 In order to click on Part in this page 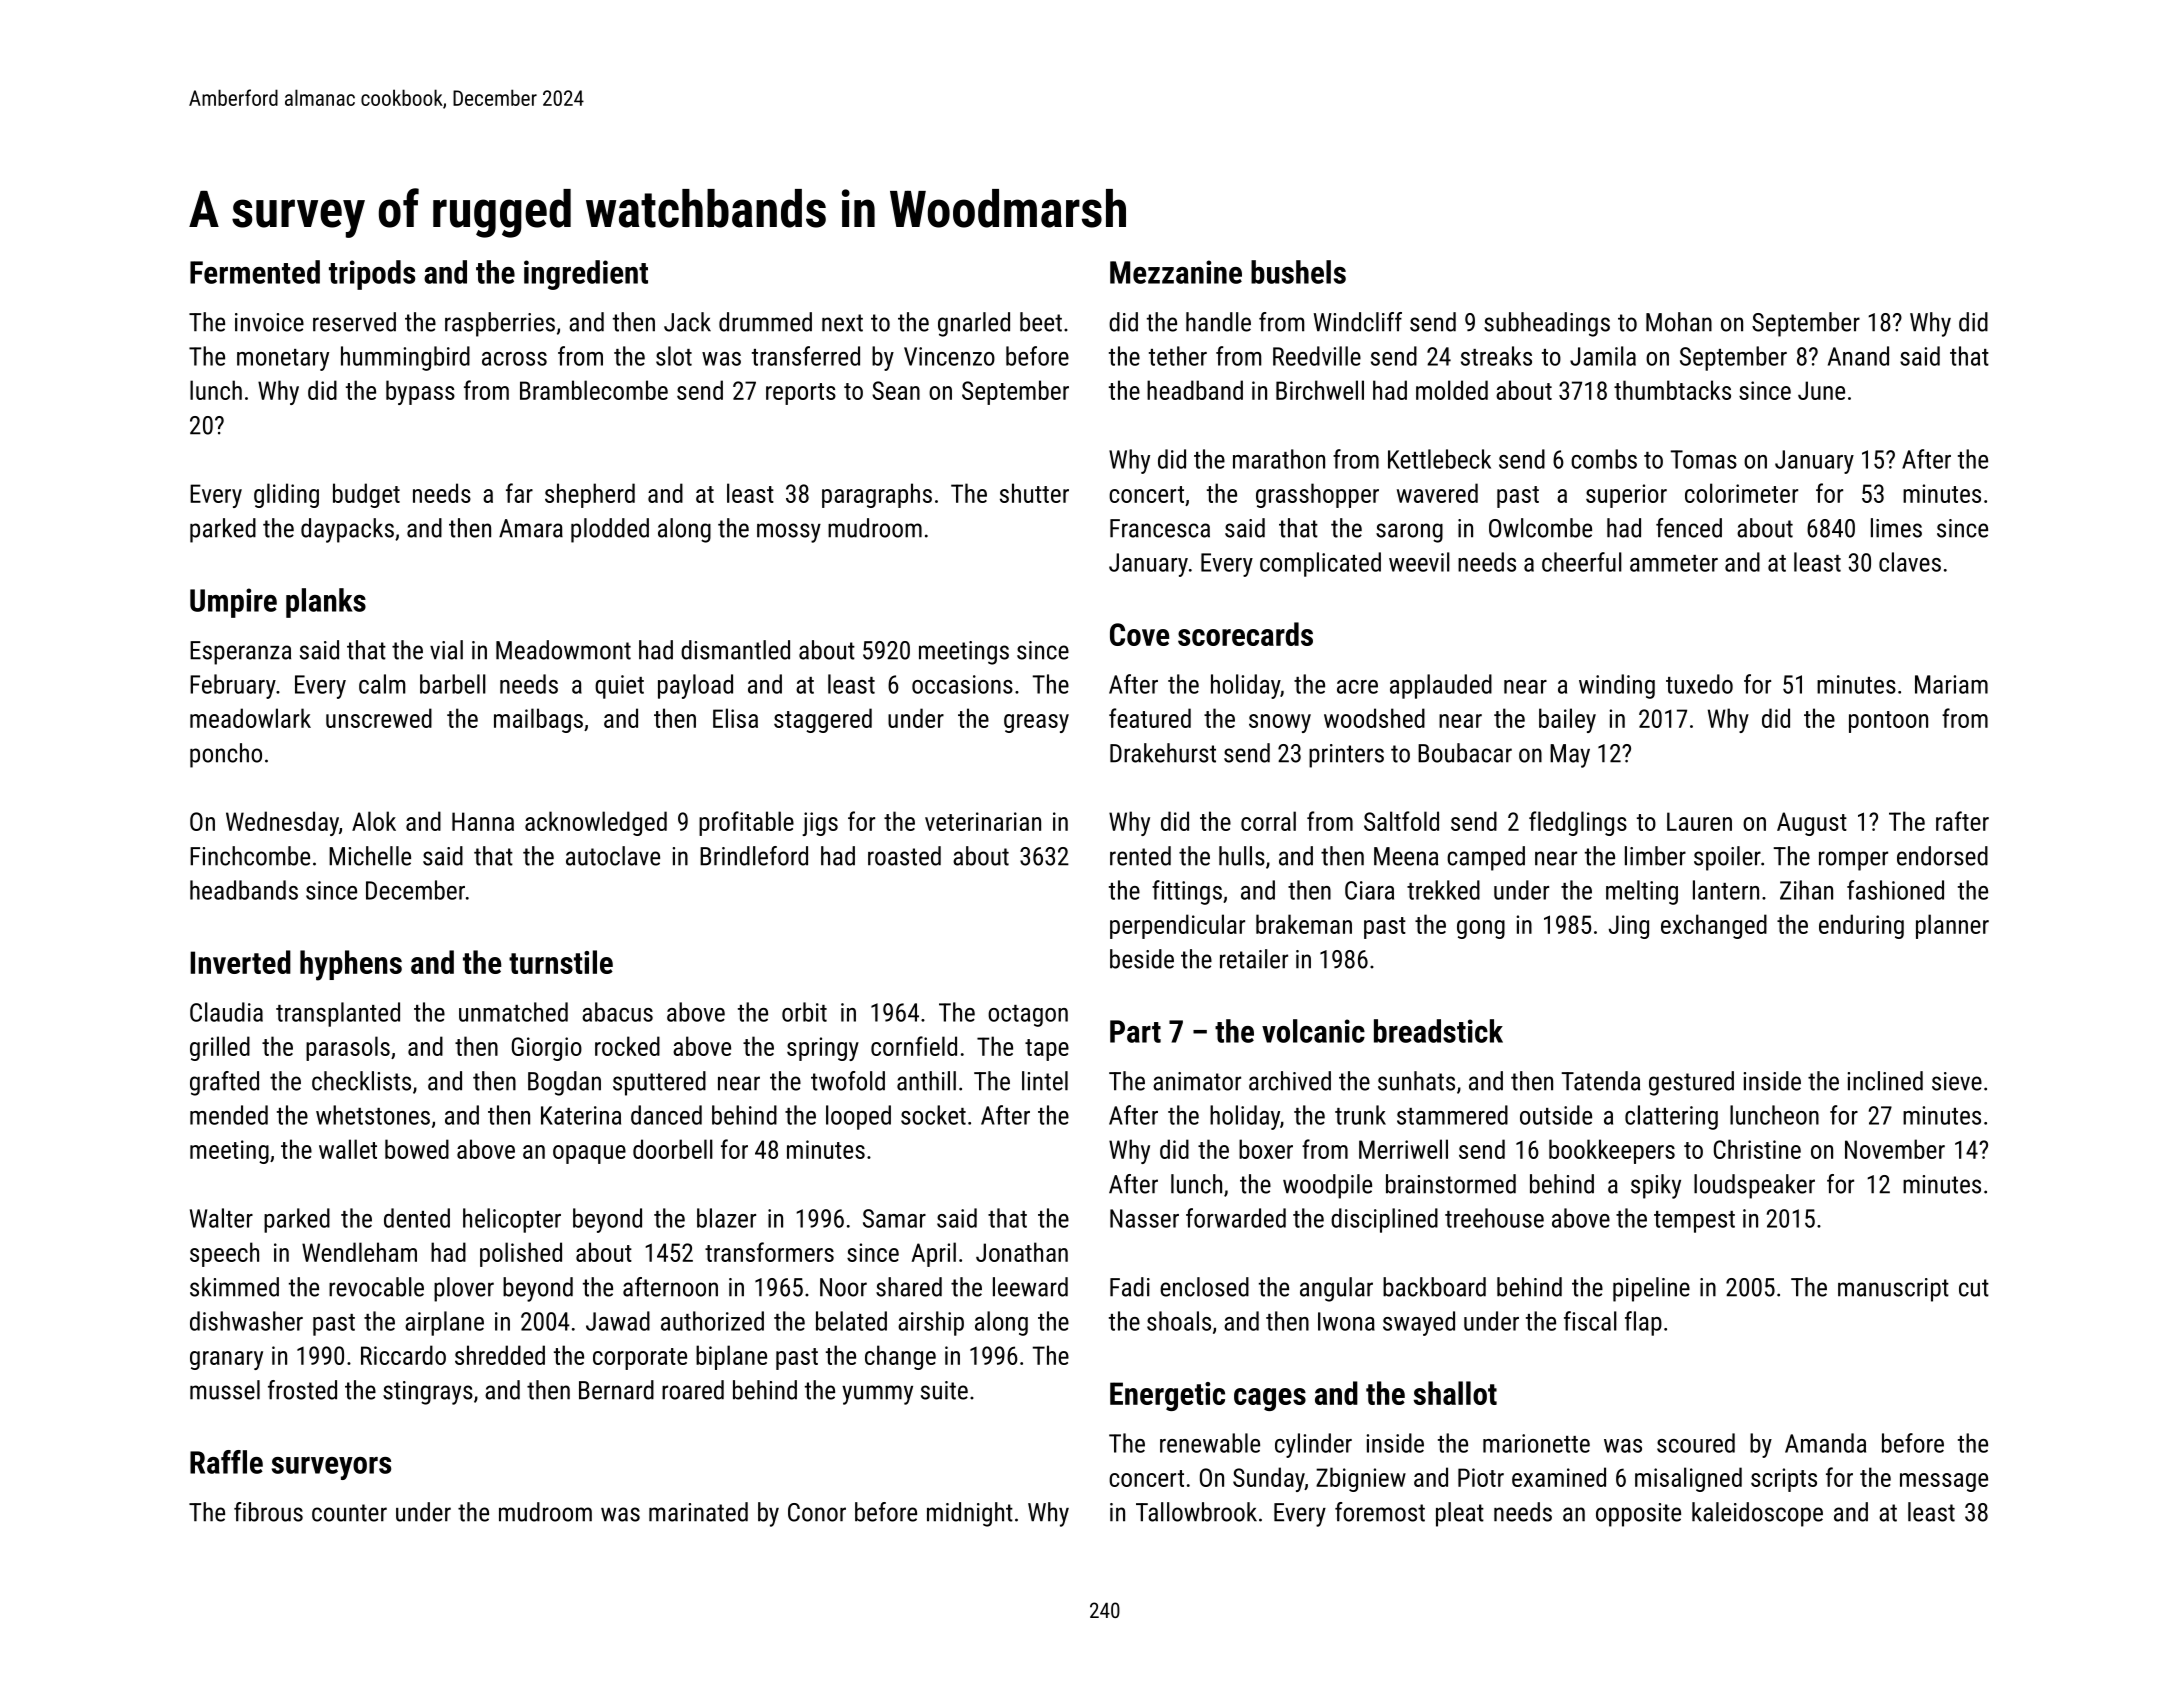, I will do `click(1135, 1031)`.
